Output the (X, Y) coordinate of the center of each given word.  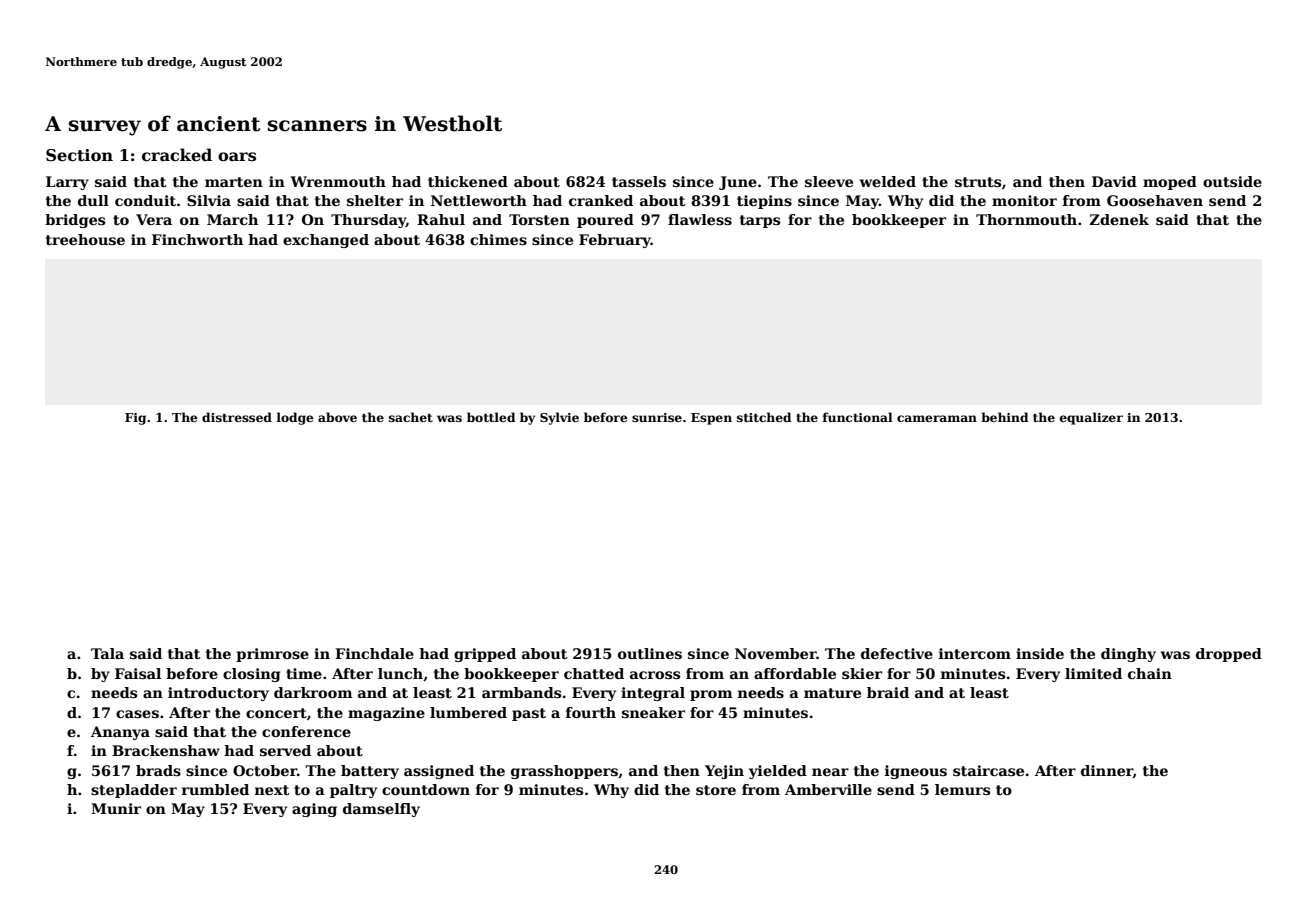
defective (897, 653)
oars (237, 157)
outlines (650, 653)
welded (887, 181)
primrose (272, 655)
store (716, 790)
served (285, 750)
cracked (177, 155)
